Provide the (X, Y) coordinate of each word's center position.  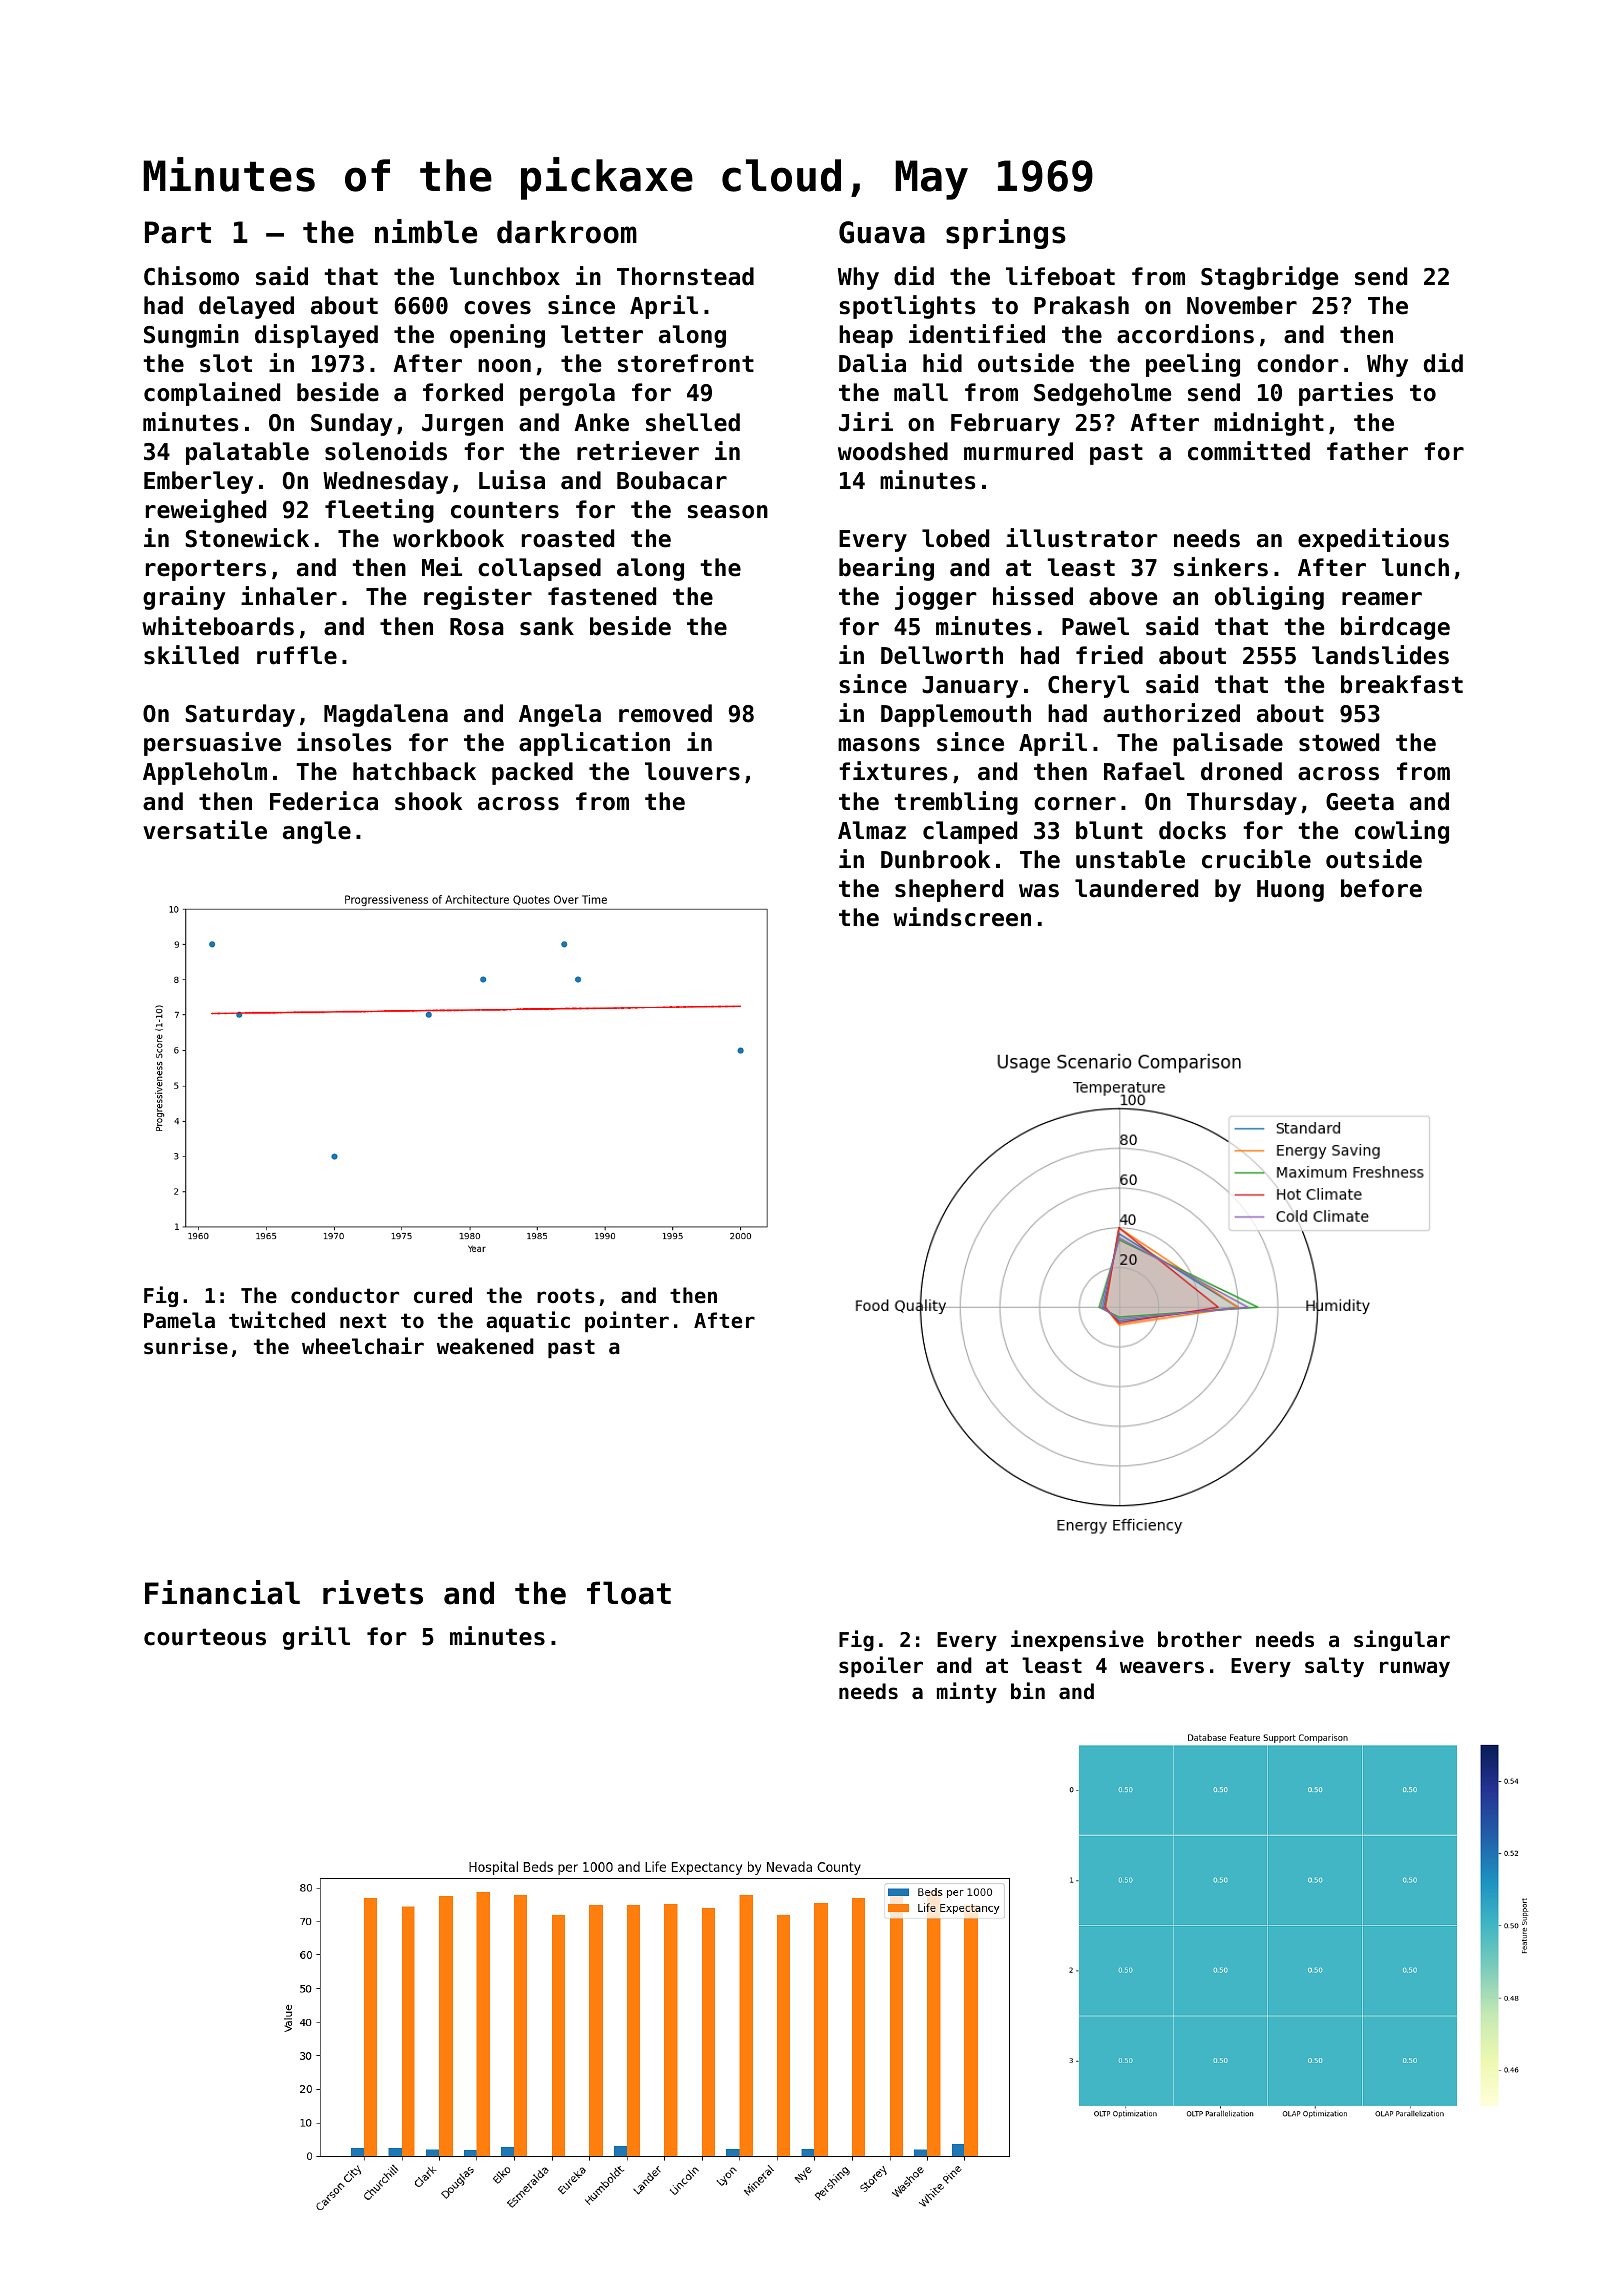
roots (566, 1296)
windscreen (962, 917)
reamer (1382, 599)
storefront (686, 363)
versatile (205, 830)
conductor (345, 1295)
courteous (205, 1637)
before (1381, 888)
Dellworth (942, 655)
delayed (246, 307)
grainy (184, 598)
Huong (1290, 891)
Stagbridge (1269, 278)
